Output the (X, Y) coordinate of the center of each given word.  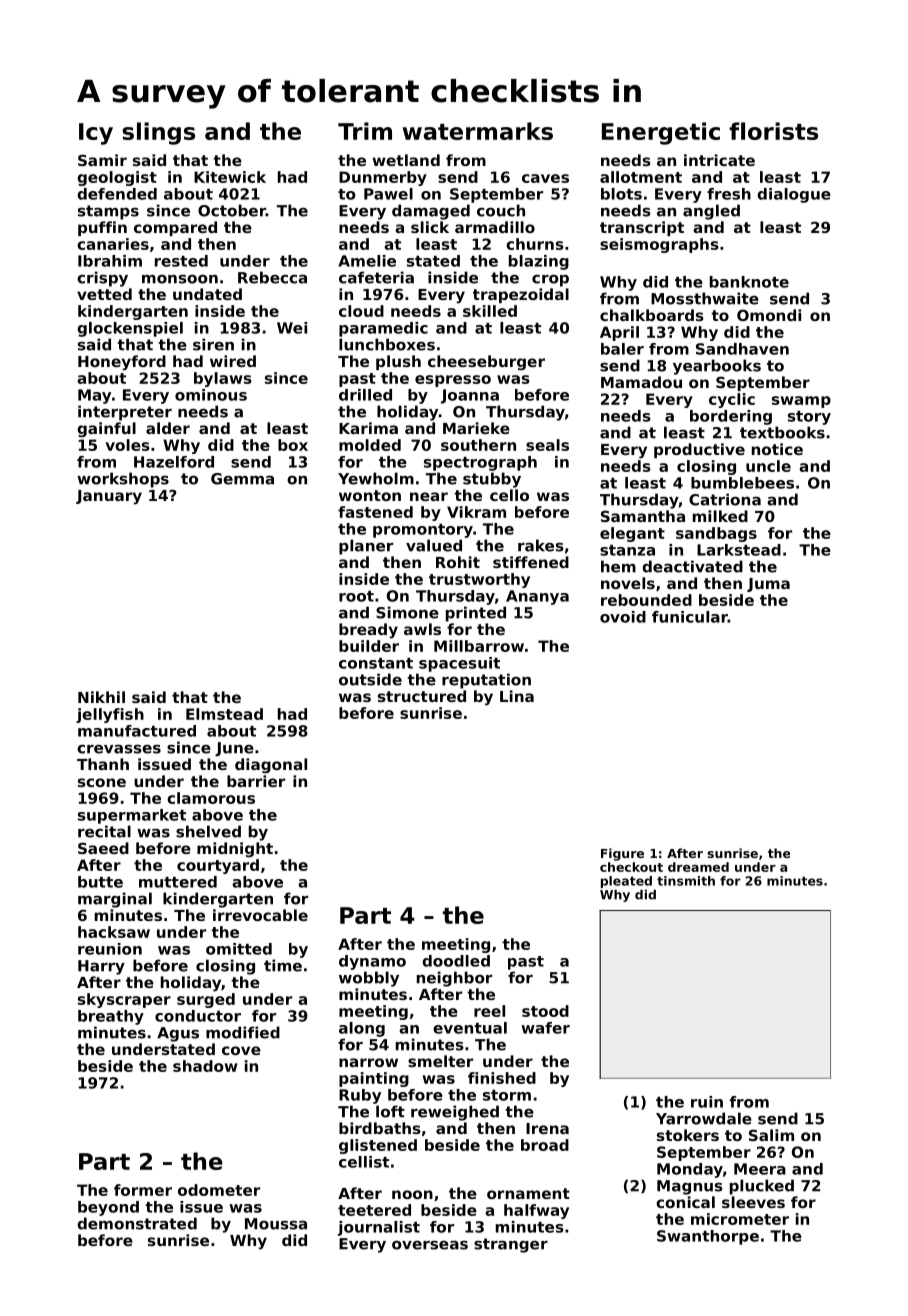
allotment (641, 177)
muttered (178, 882)
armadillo (495, 227)
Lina (517, 696)
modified (243, 1032)
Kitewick (230, 177)
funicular (690, 617)
